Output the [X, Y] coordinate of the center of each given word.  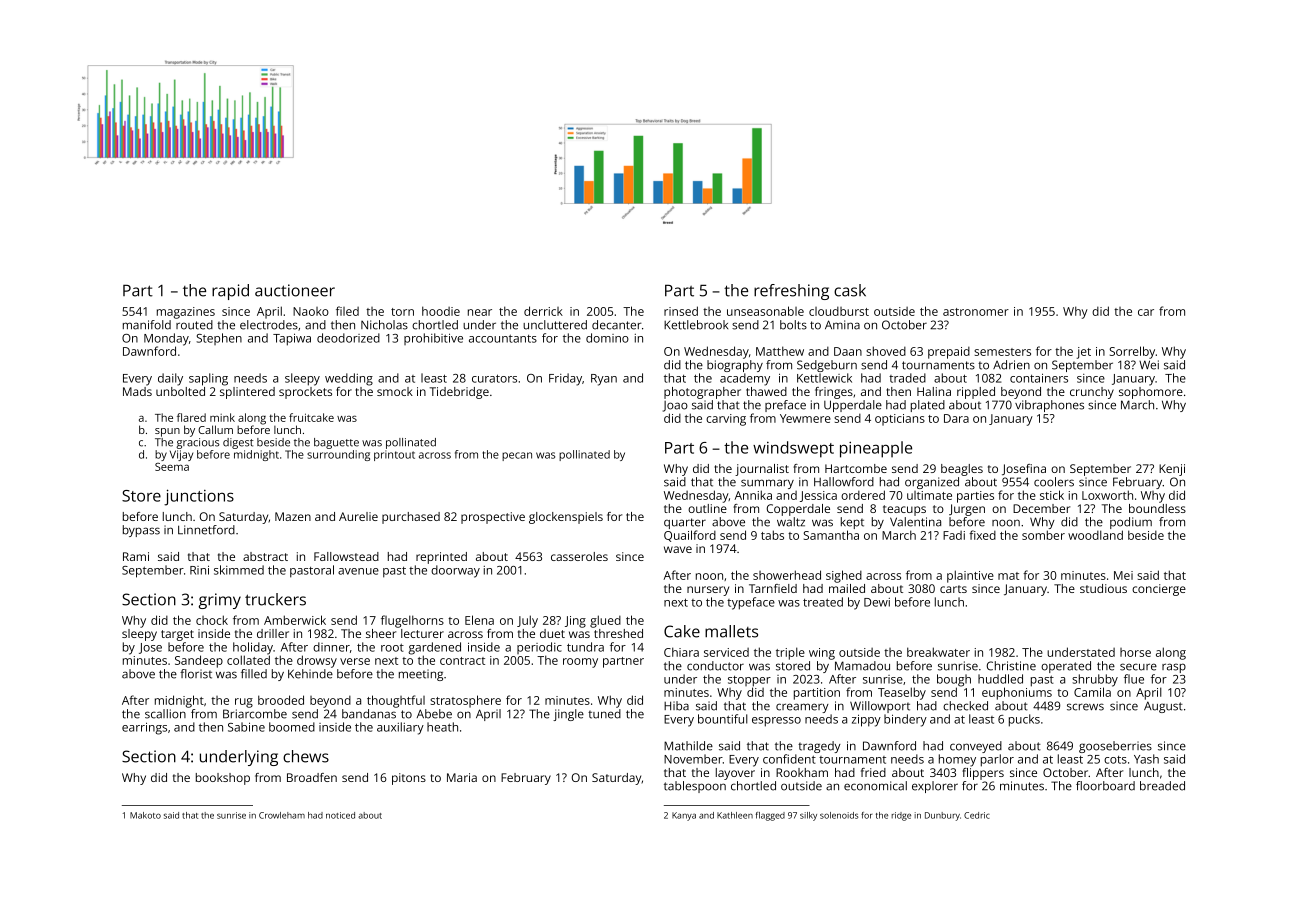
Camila [1092, 692]
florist [196, 674]
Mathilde [688, 746]
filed [347, 311]
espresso [776, 722]
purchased [411, 518]
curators [494, 378]
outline [707, 508]
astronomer [976, 312]
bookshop [223, 779]
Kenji [1172, 470]
